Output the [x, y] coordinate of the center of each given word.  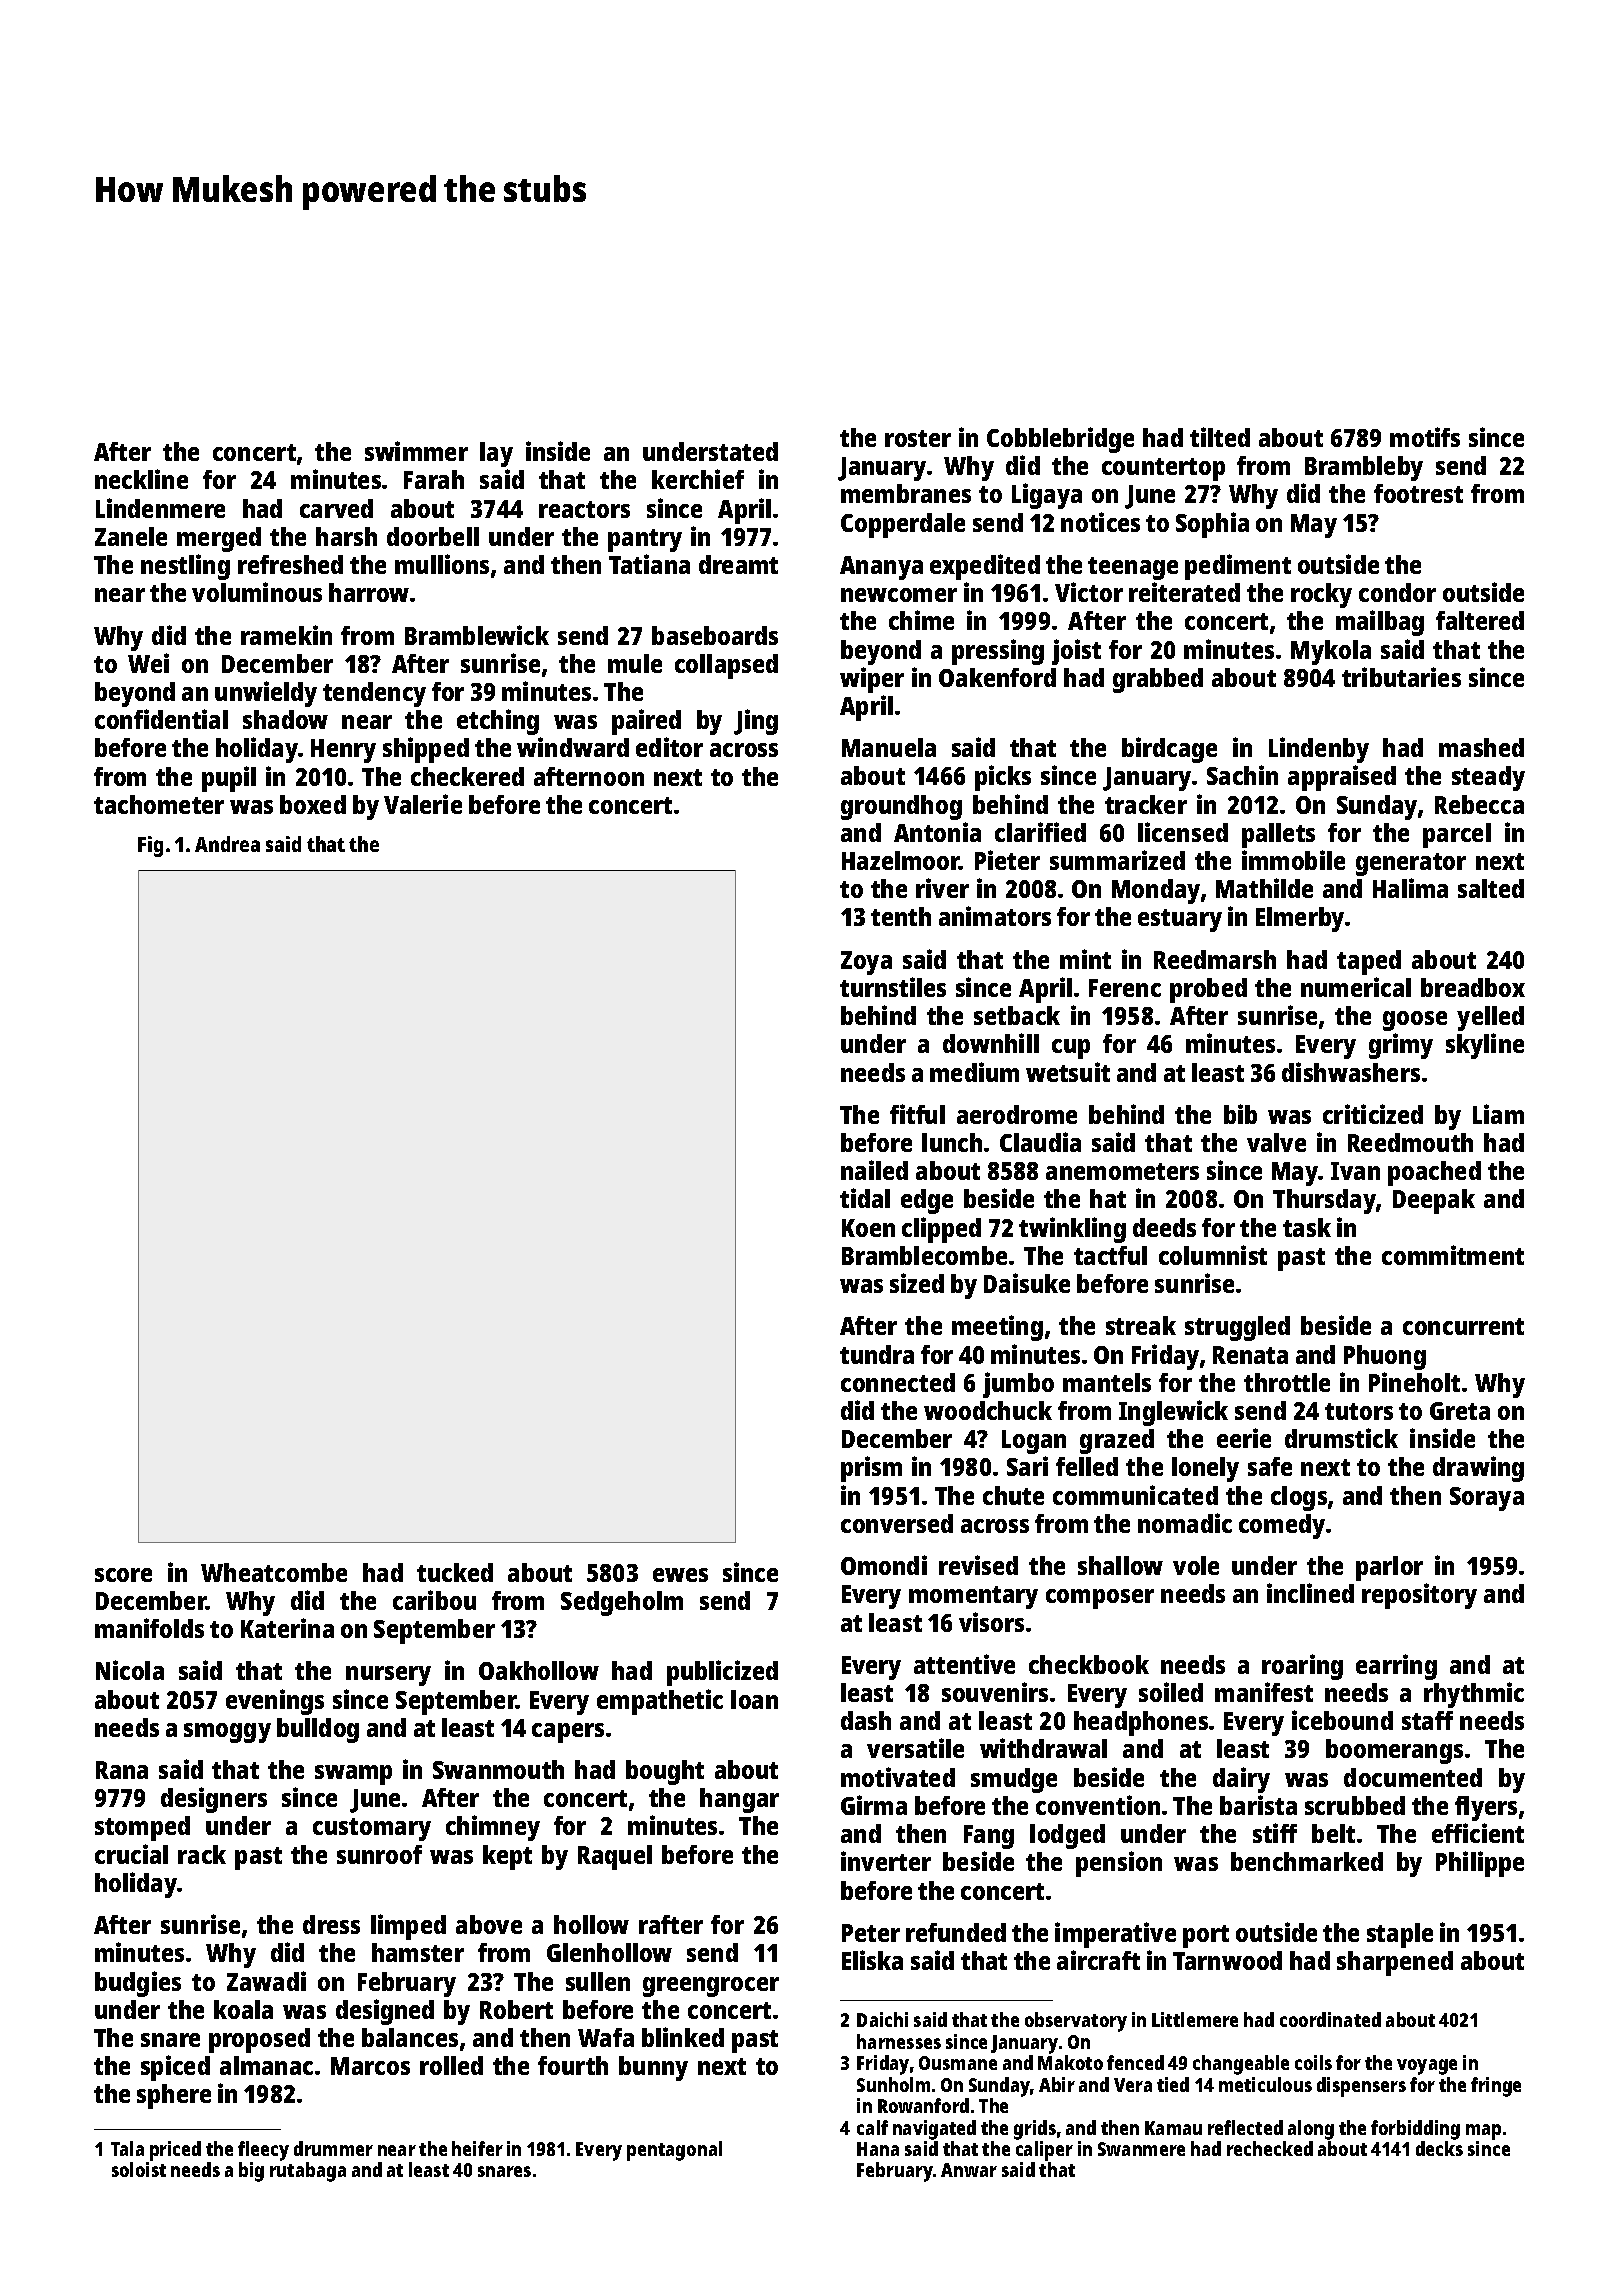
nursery [388, 1676]
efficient [1478, 1833]
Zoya [866, 963]
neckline [141, 479]
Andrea [227, 844]
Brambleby [1364, 468]
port [1206, 1936]
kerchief [698, 479]
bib [1240, 1114]
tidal [865, 1198]
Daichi [882, 2019]
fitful [917, 1114]
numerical [1356, 987]
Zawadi [266, 1981]
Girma [874, 1805]
